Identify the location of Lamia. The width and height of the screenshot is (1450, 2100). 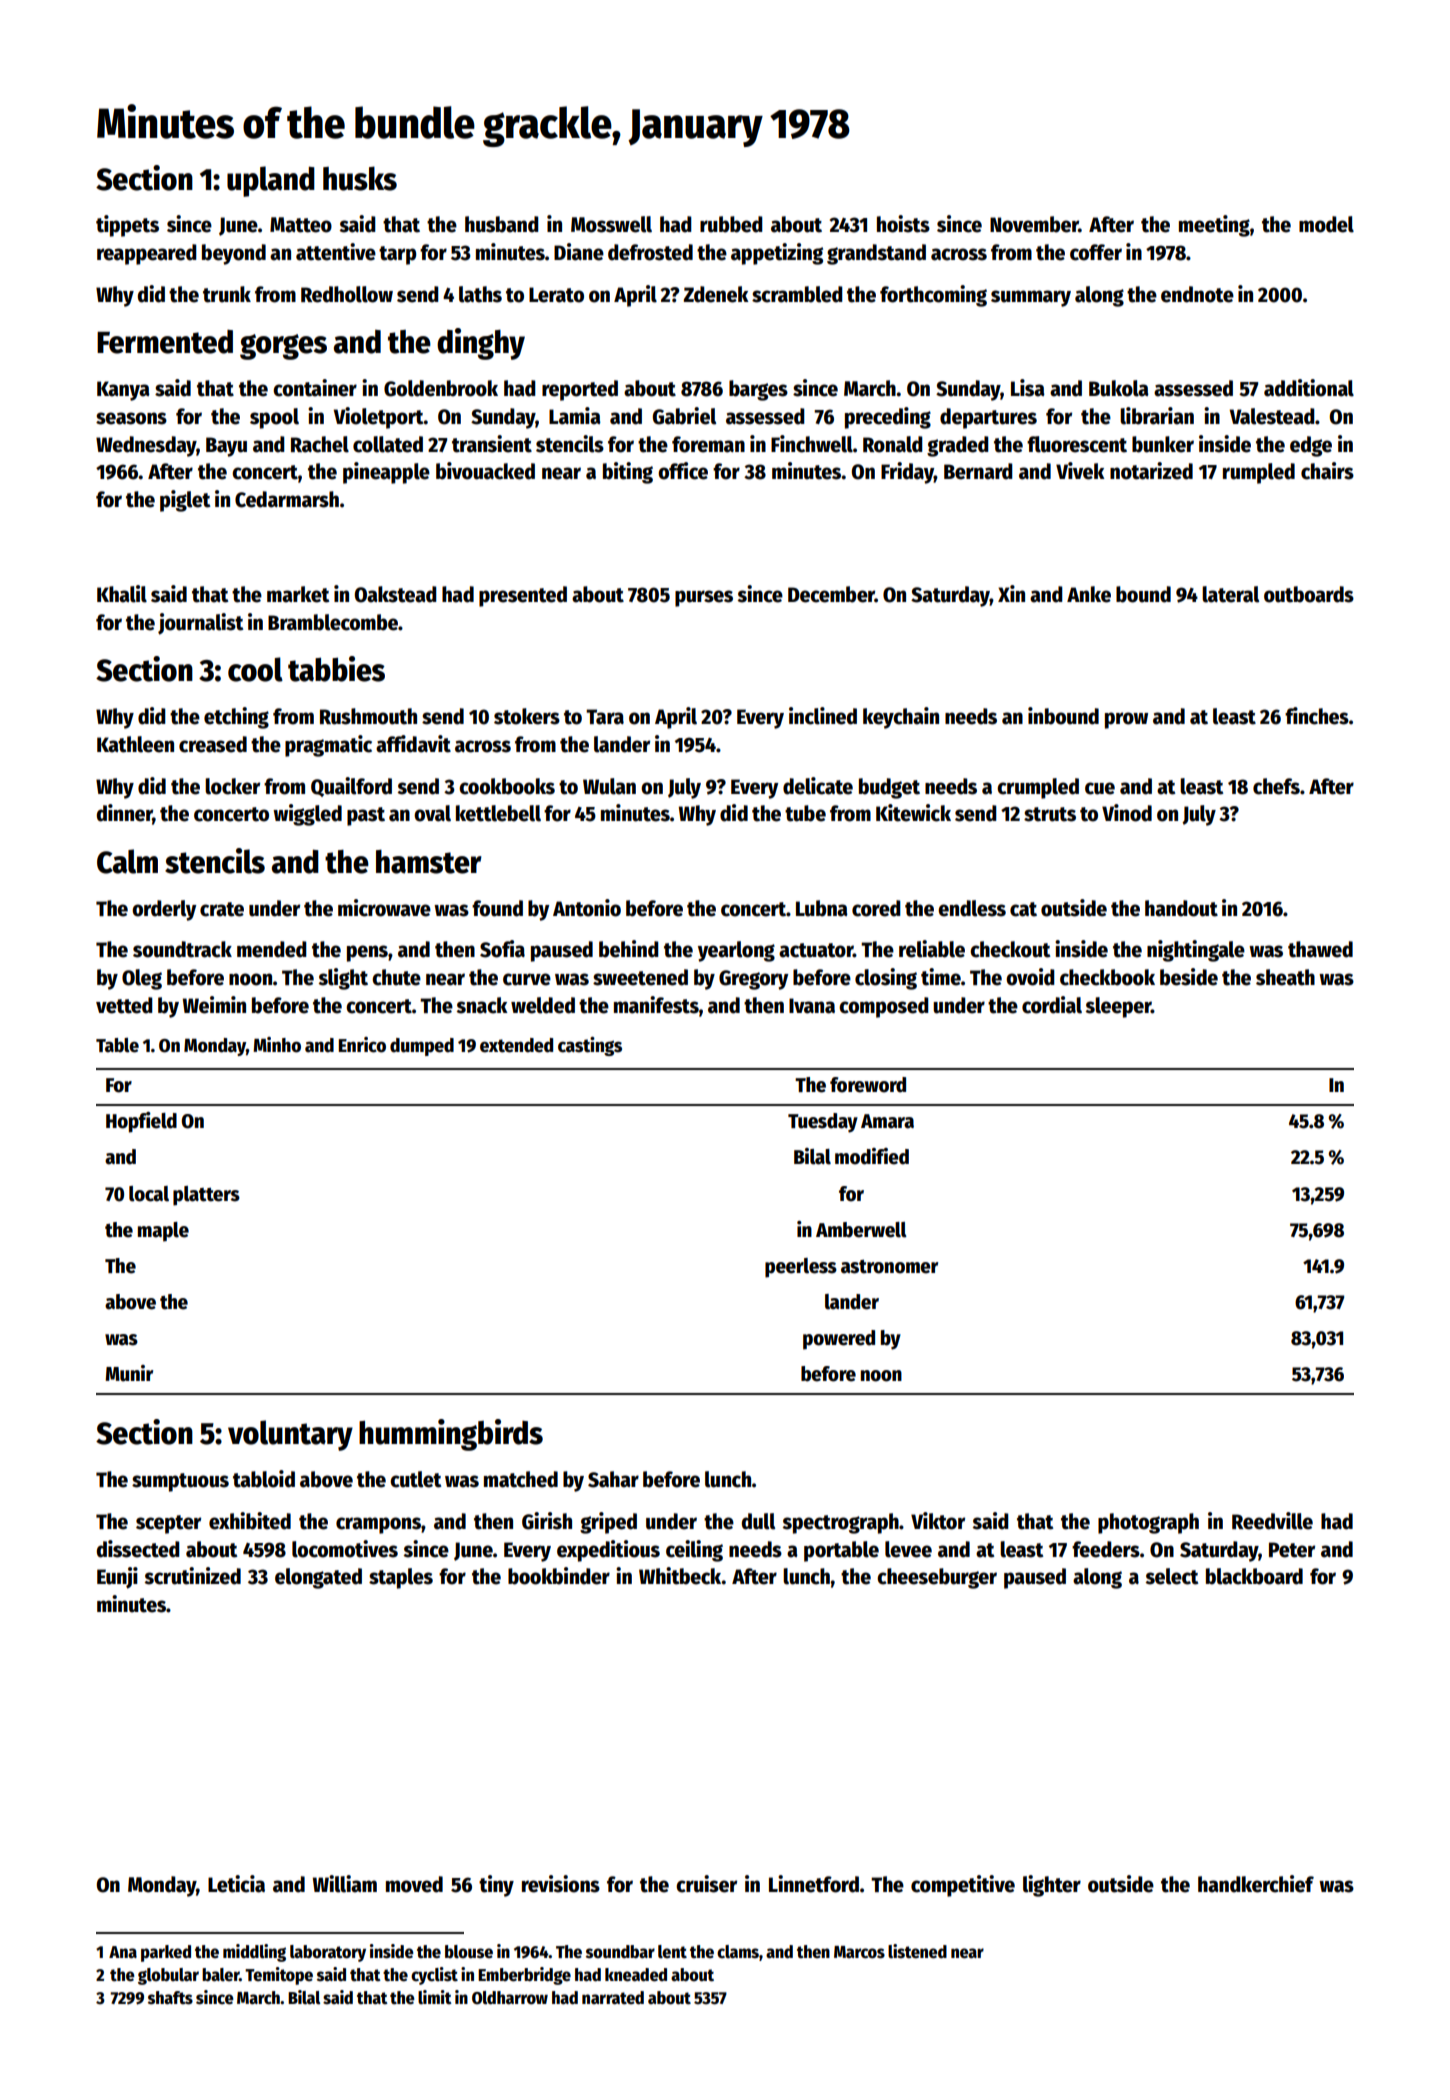
(575, 416).
